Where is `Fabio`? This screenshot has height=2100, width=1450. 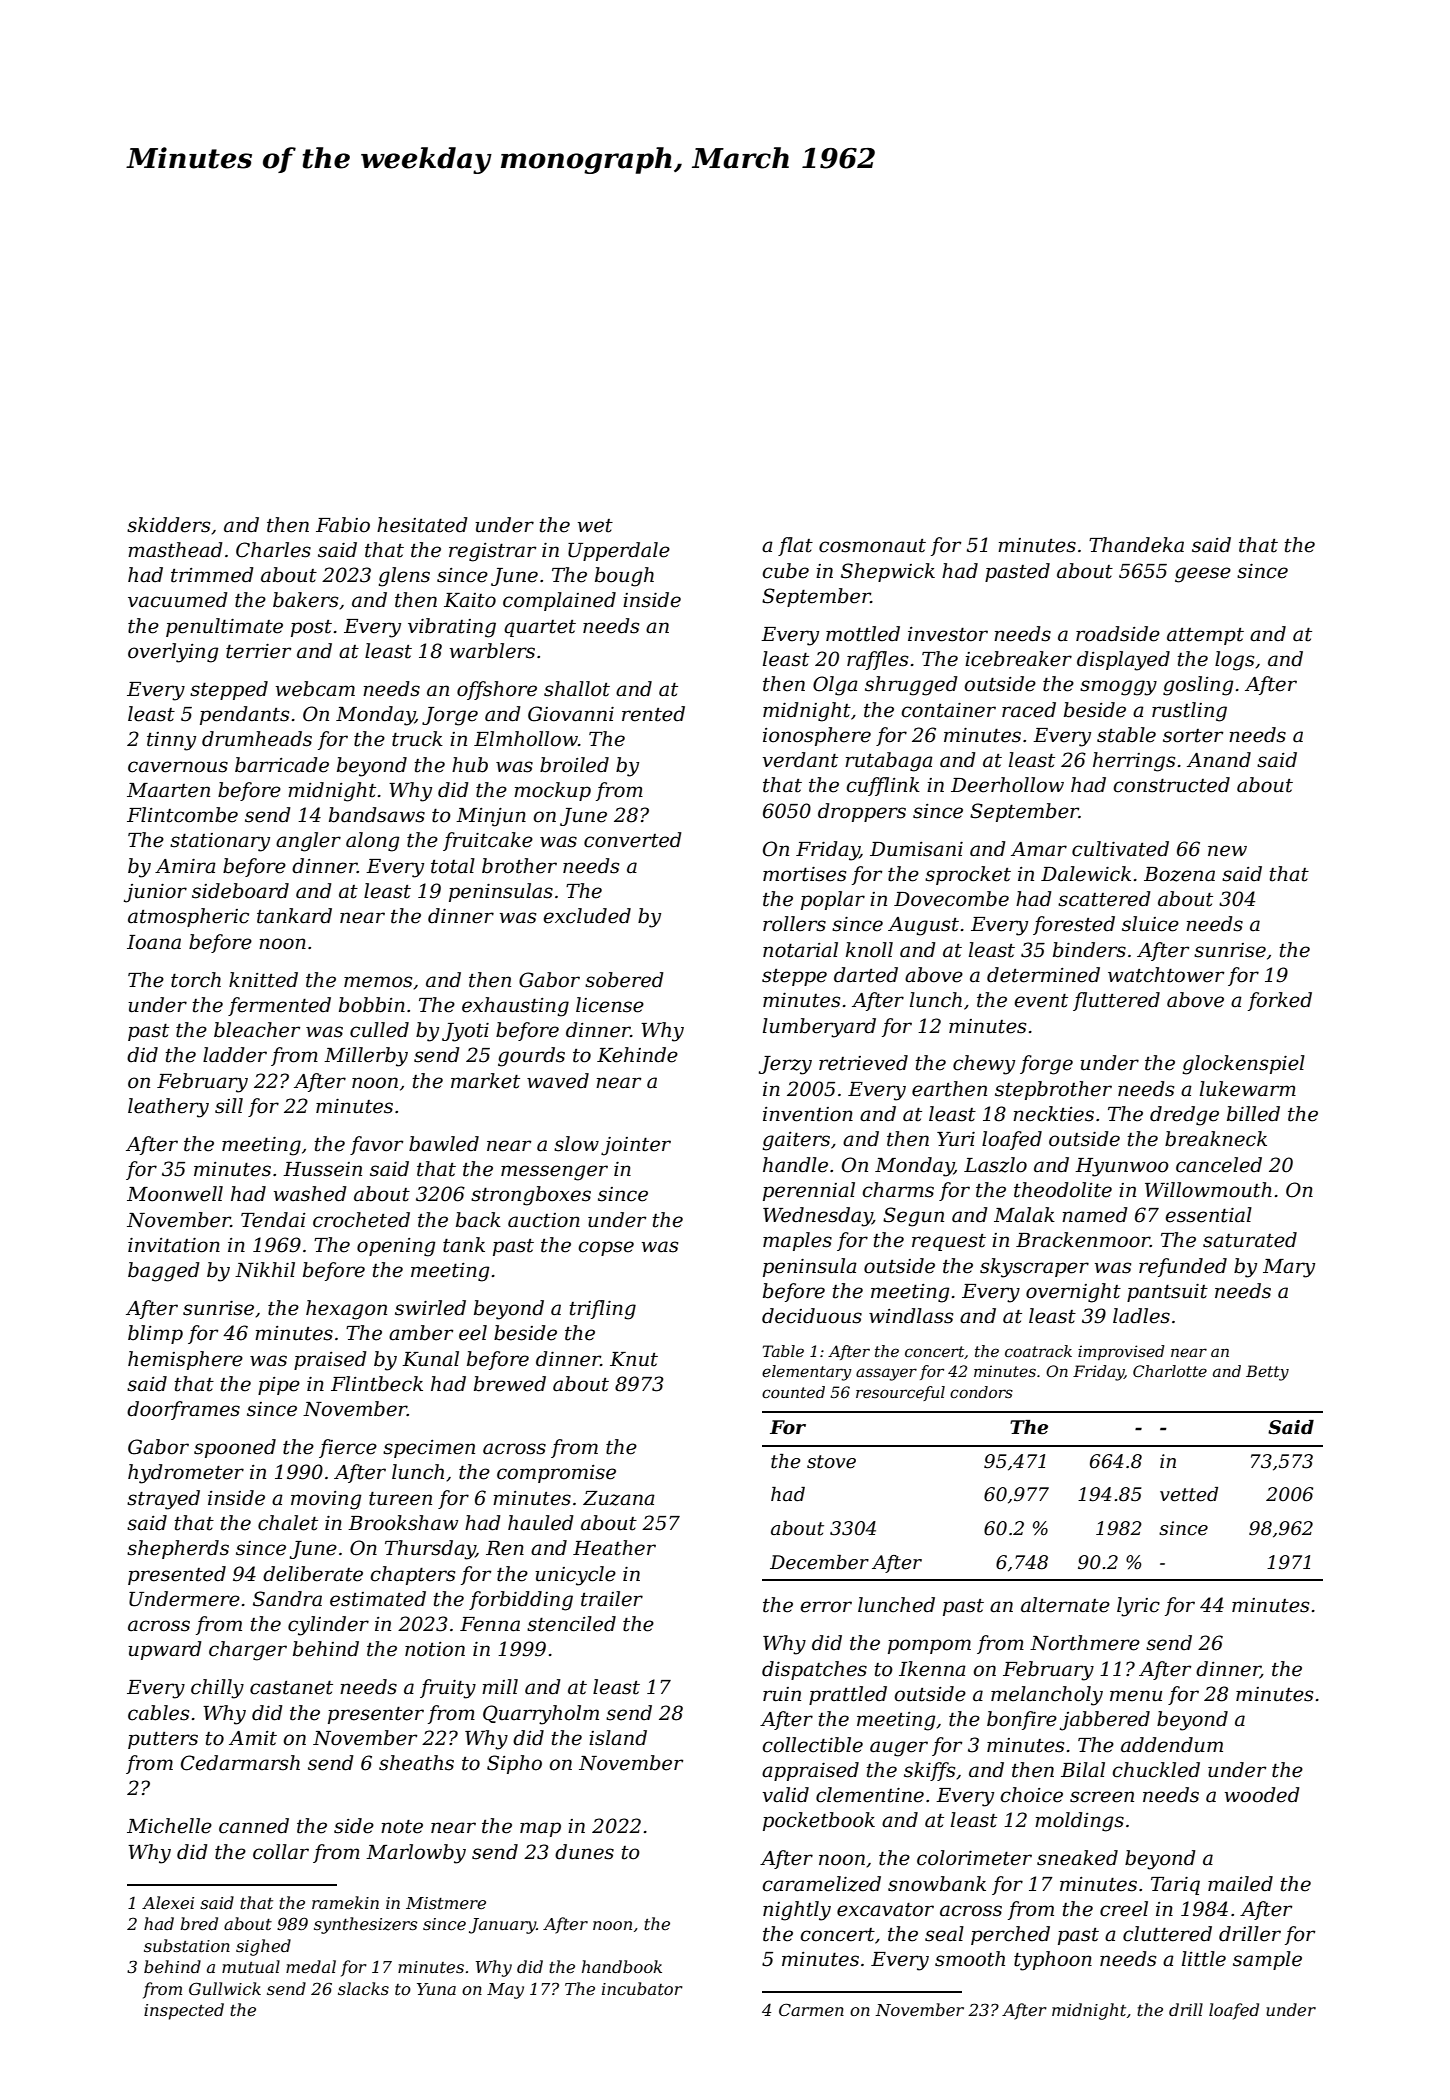
Fabio is located at coordinates (343, 525).
